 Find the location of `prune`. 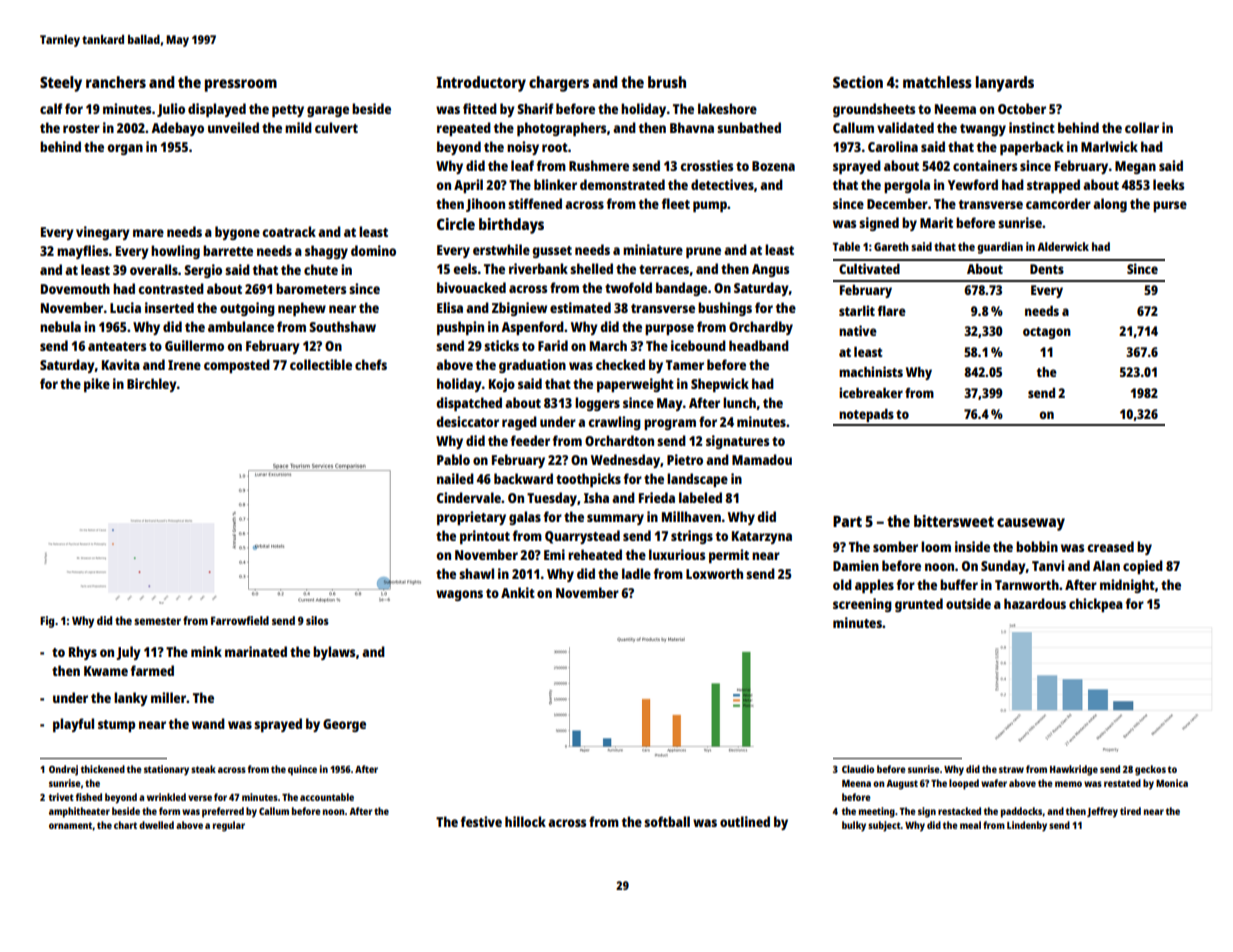

prune is located at coordinates (703, 252).
